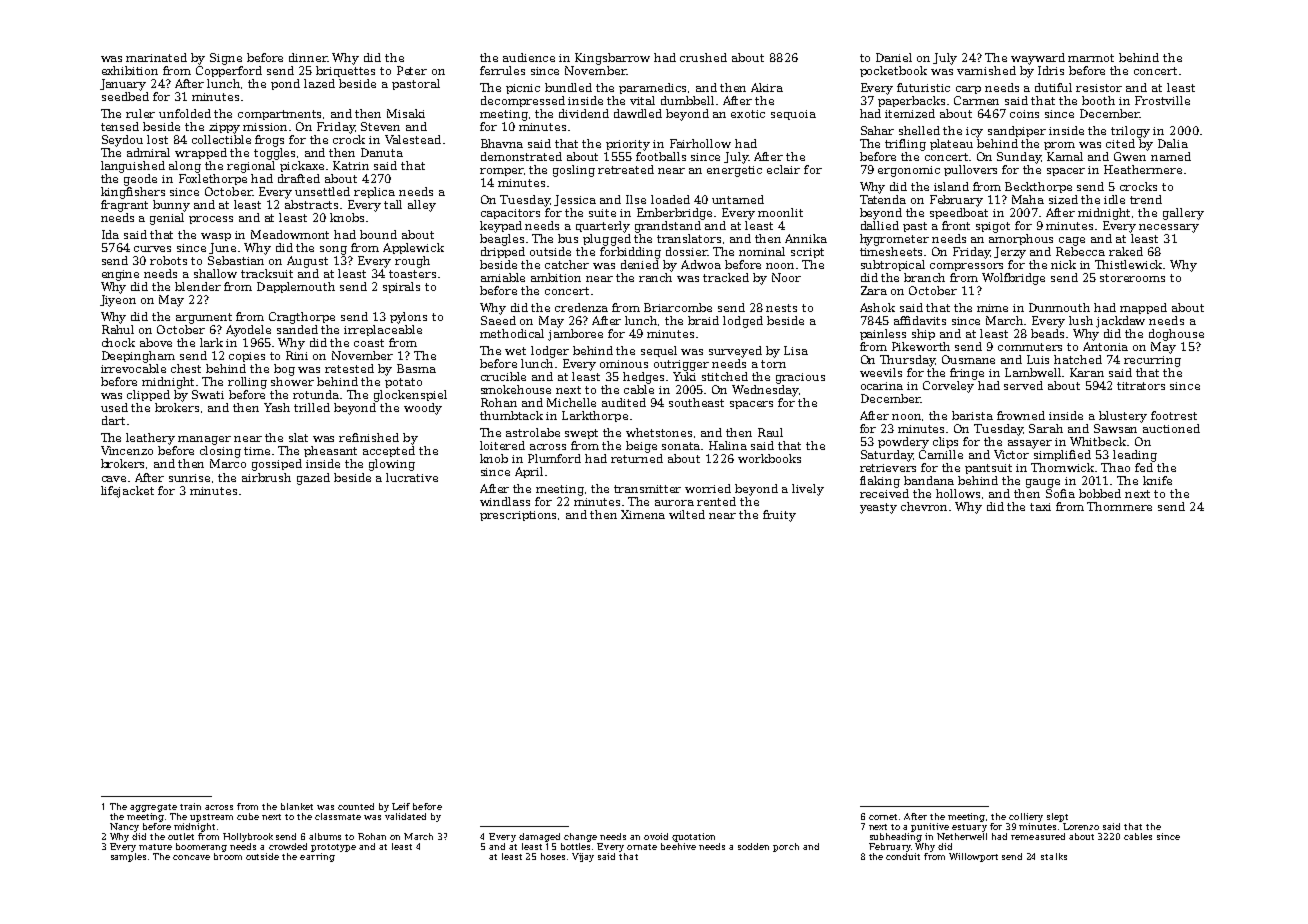 The width and height of the document is (1308, 924). What do you see at coordinates (297, 806) in the document?
I see `blanket` at bounding box center [297, 806].
